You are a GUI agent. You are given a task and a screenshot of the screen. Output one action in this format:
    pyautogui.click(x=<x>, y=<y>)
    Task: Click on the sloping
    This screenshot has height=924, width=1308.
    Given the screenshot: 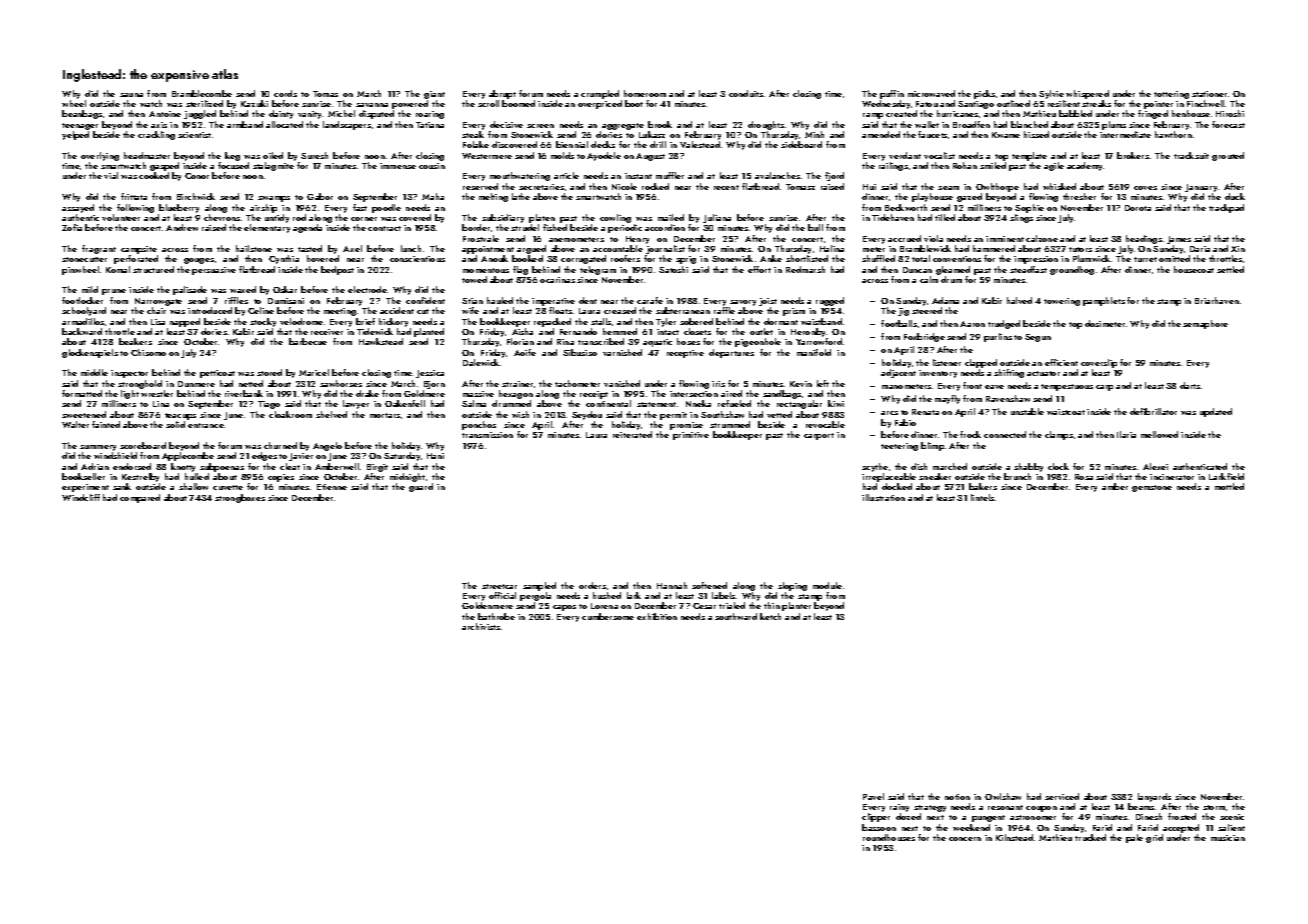 What is the action you would take?
    pyautogui.click(x=792, y=586)
